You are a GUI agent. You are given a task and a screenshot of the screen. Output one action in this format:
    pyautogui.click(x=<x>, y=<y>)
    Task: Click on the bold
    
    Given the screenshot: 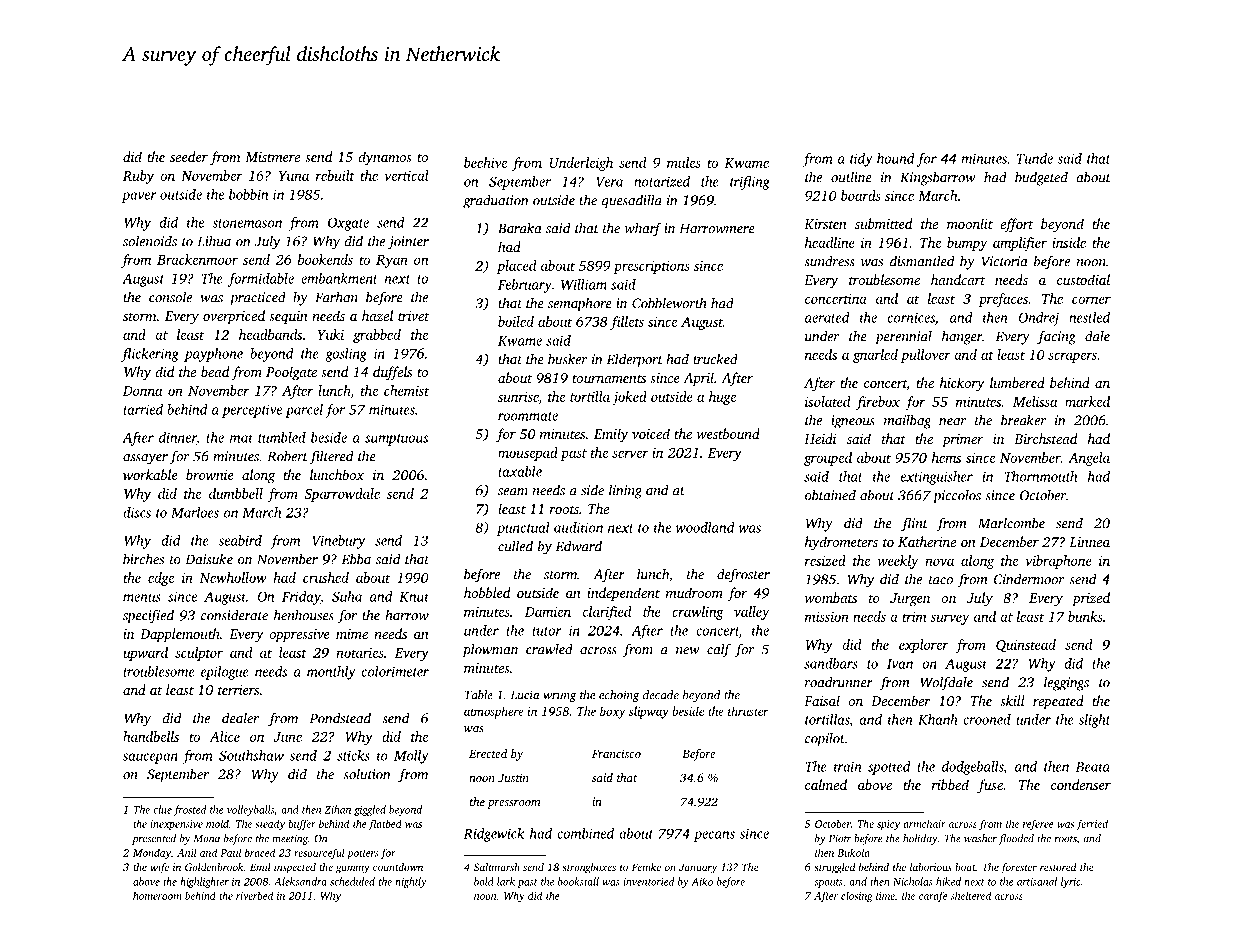 What is the action you would take?
    pyautogui.click(x=484, y=881)
